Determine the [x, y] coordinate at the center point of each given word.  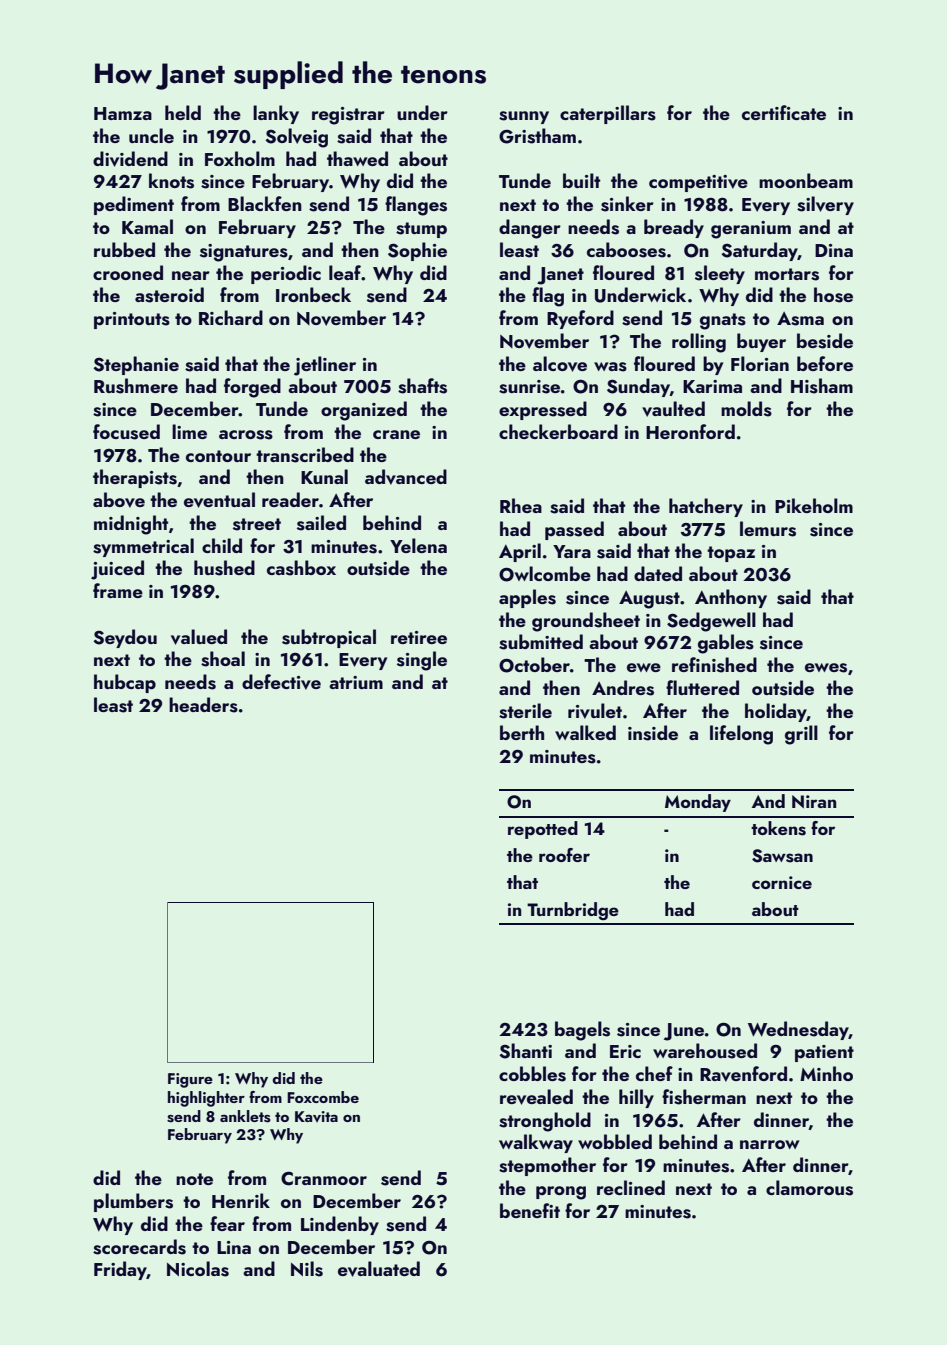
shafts [422, 386]
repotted [543, 830]
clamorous [809, 1188]
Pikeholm [814, 505]
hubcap [125, 683]
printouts [132, 320]
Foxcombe [323, 1097]
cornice [782, 882]
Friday [120, 1270]
